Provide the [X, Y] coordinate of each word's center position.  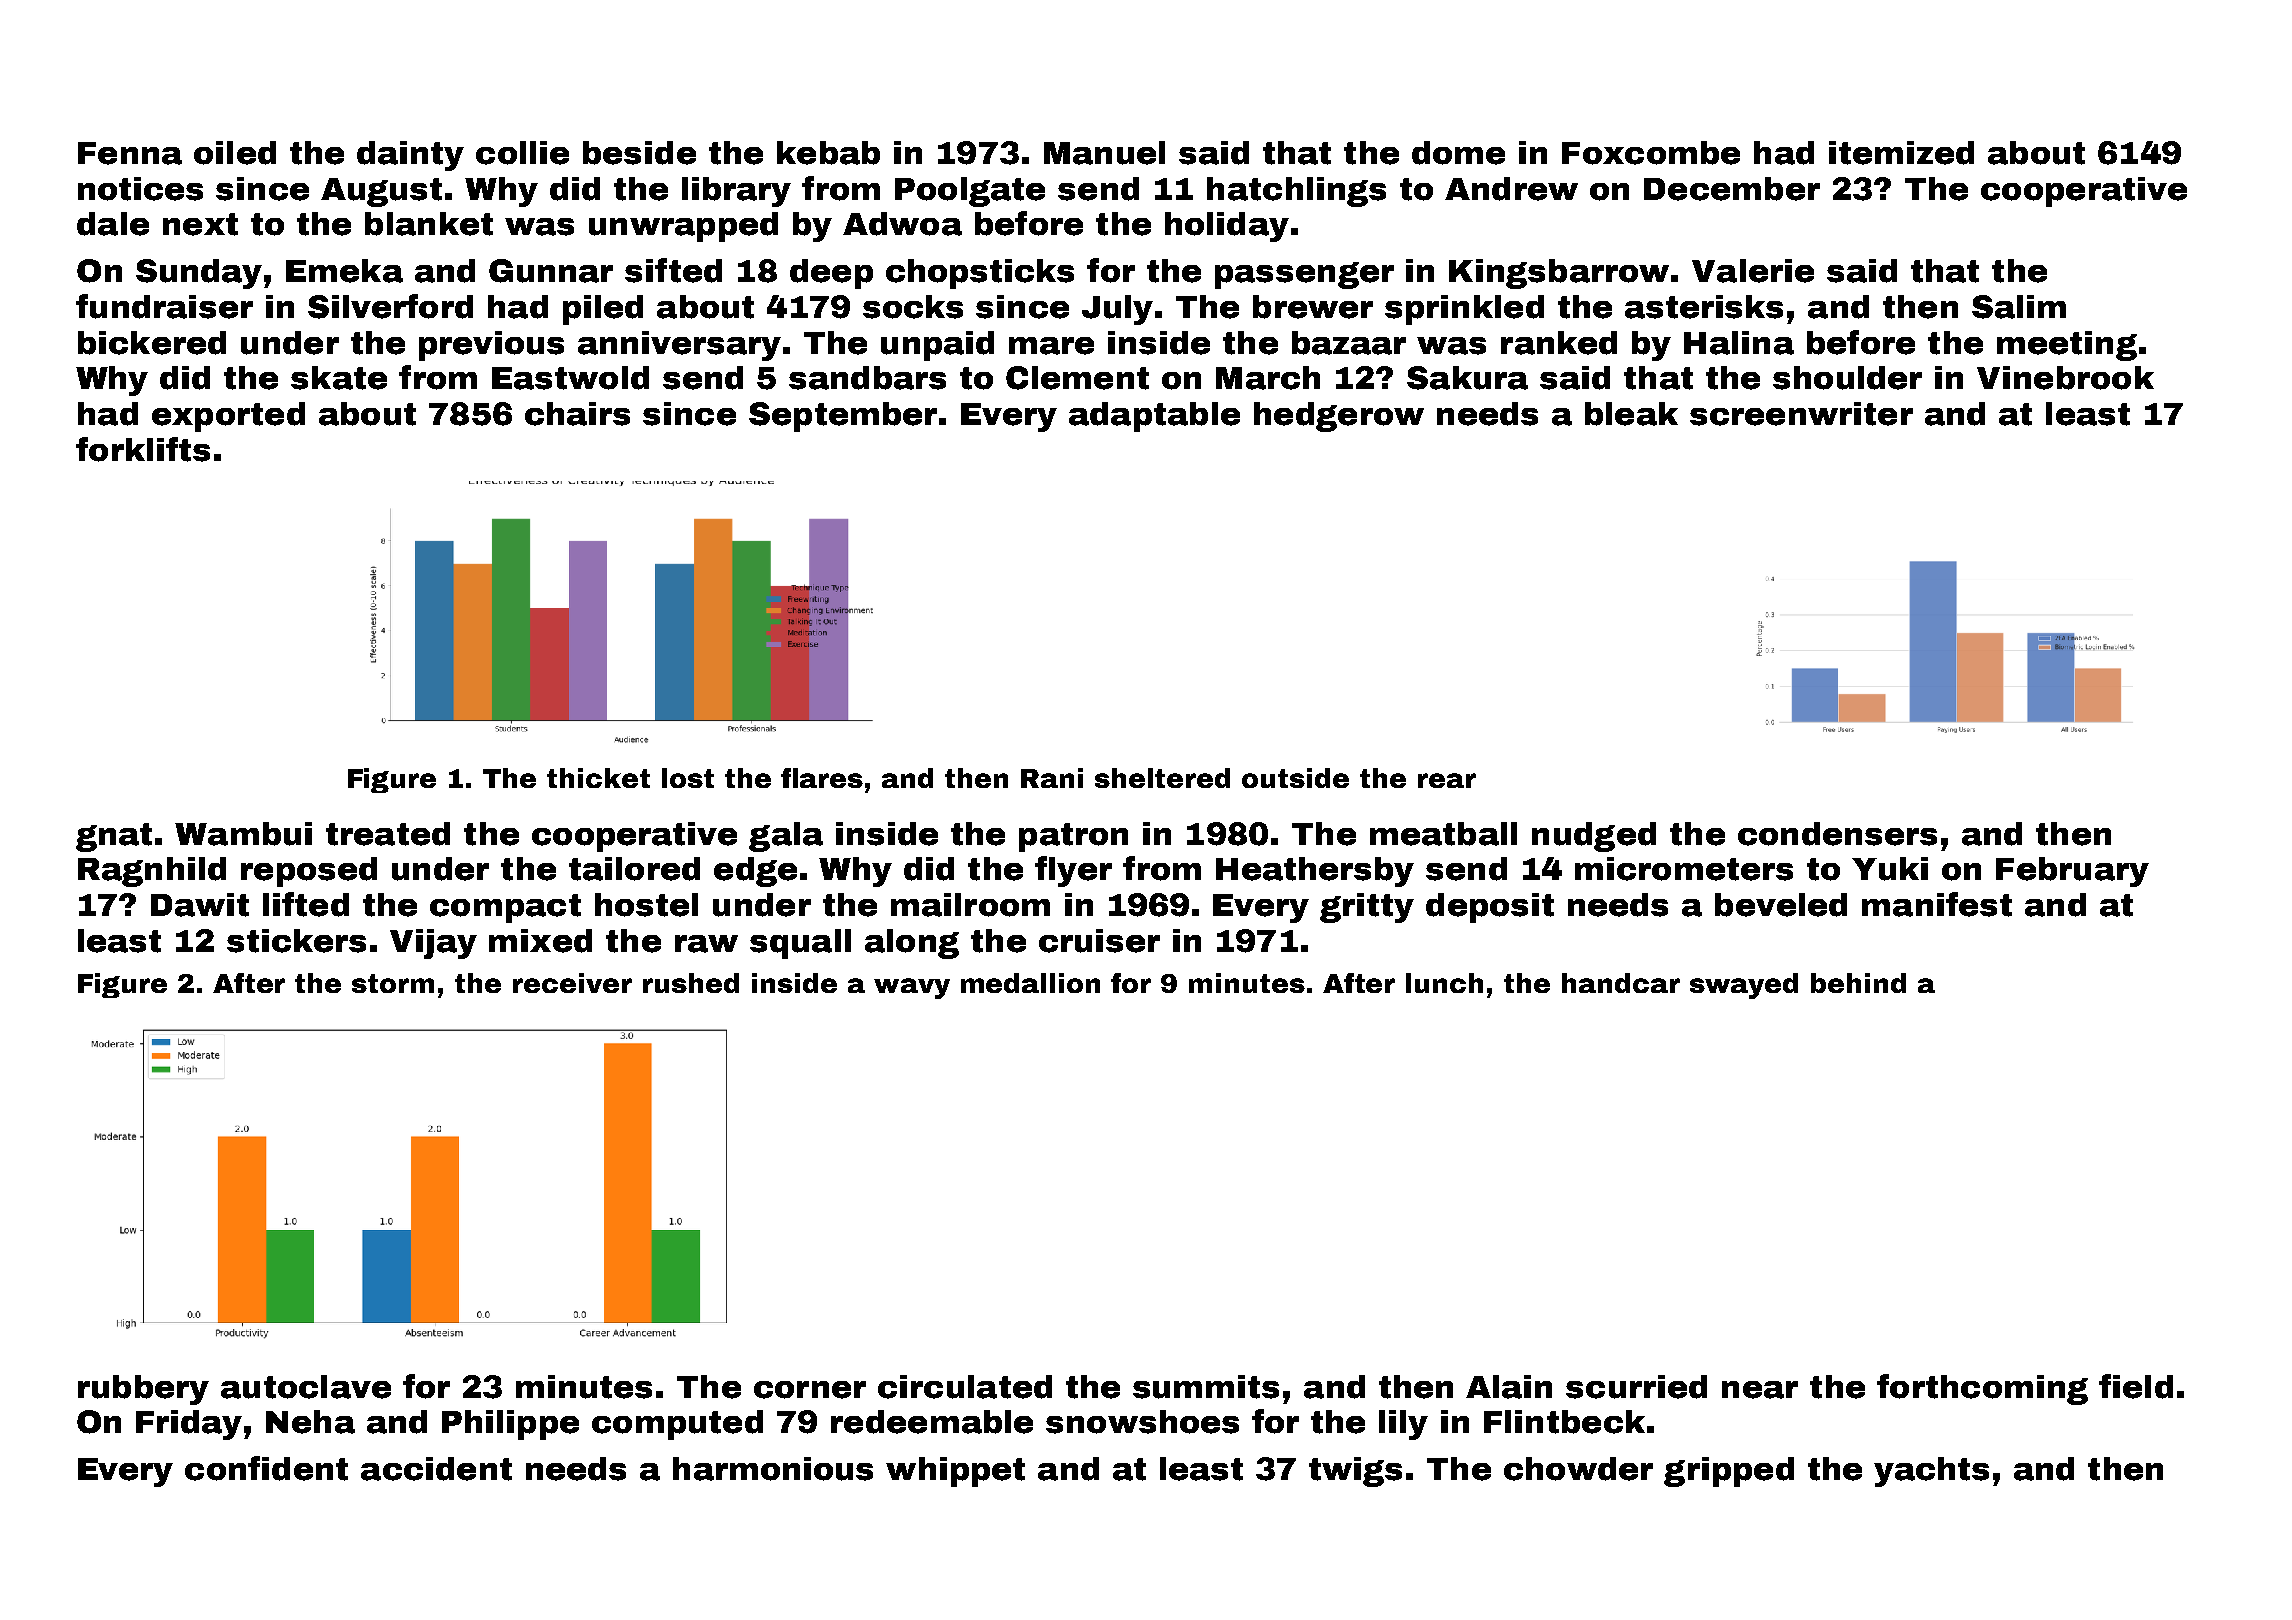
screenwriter [1801, 414]
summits [1206, 1387]
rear [1447, 780]
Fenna [130, 153]
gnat [114, 837]
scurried [1636, 1387]
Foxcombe [1651, 153]
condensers [1837, 834]
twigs [1355, 1472]
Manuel [1104, 153]
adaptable [1154, 417]
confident [266, 1468]
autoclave [306, 1387]
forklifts [143, 449]
